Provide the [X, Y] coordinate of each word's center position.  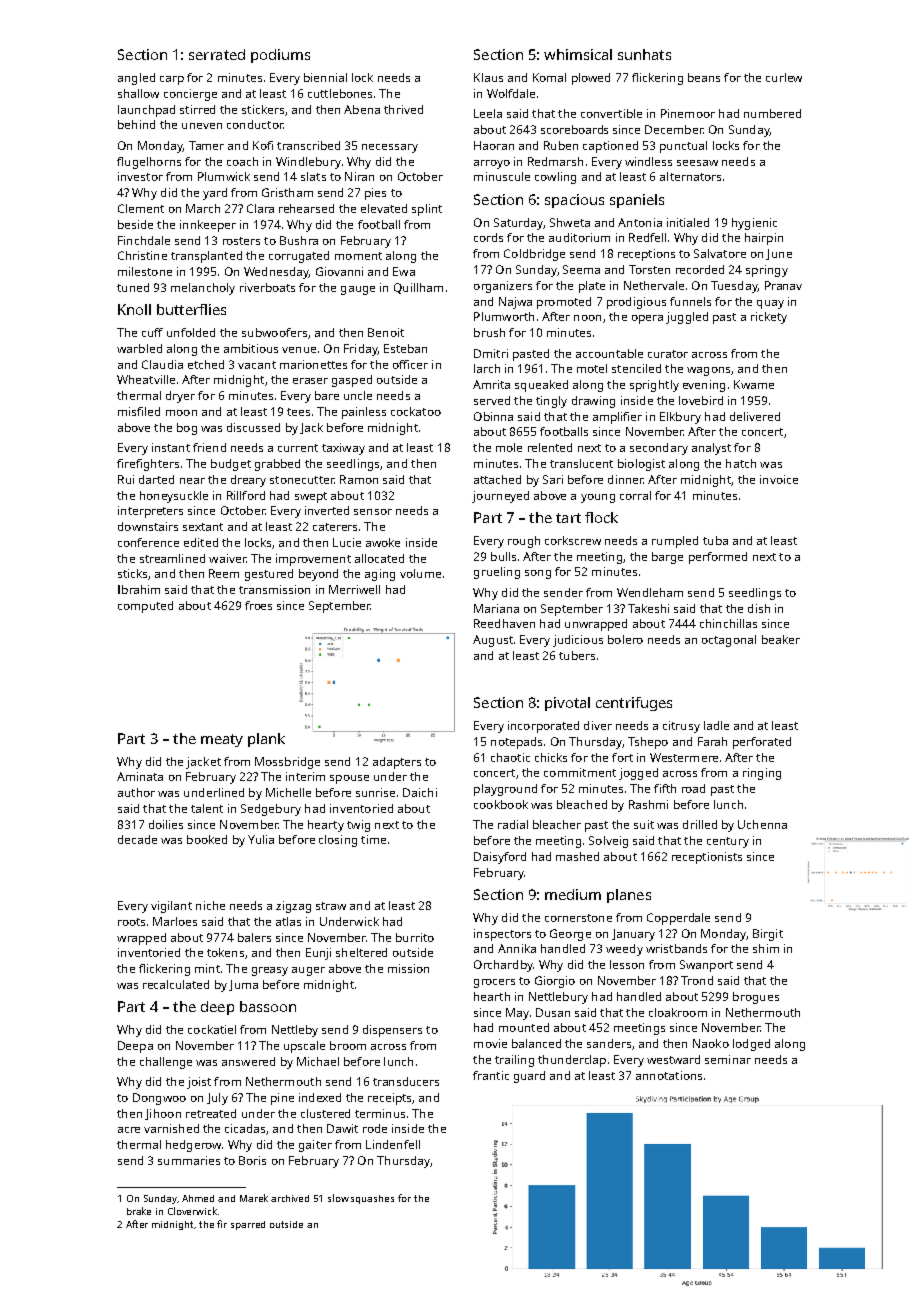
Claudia [162, 364]
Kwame [754, 384]
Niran [359, 176]
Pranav [783, 285]
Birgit [768, 935]
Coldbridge [534, 255]
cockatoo [416, 411]
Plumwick [224, 176]
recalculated [176, 984]
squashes [372, 1199]
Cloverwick [192, 1211]
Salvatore [720, 253]
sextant [203, 527]
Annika [517, 948]
